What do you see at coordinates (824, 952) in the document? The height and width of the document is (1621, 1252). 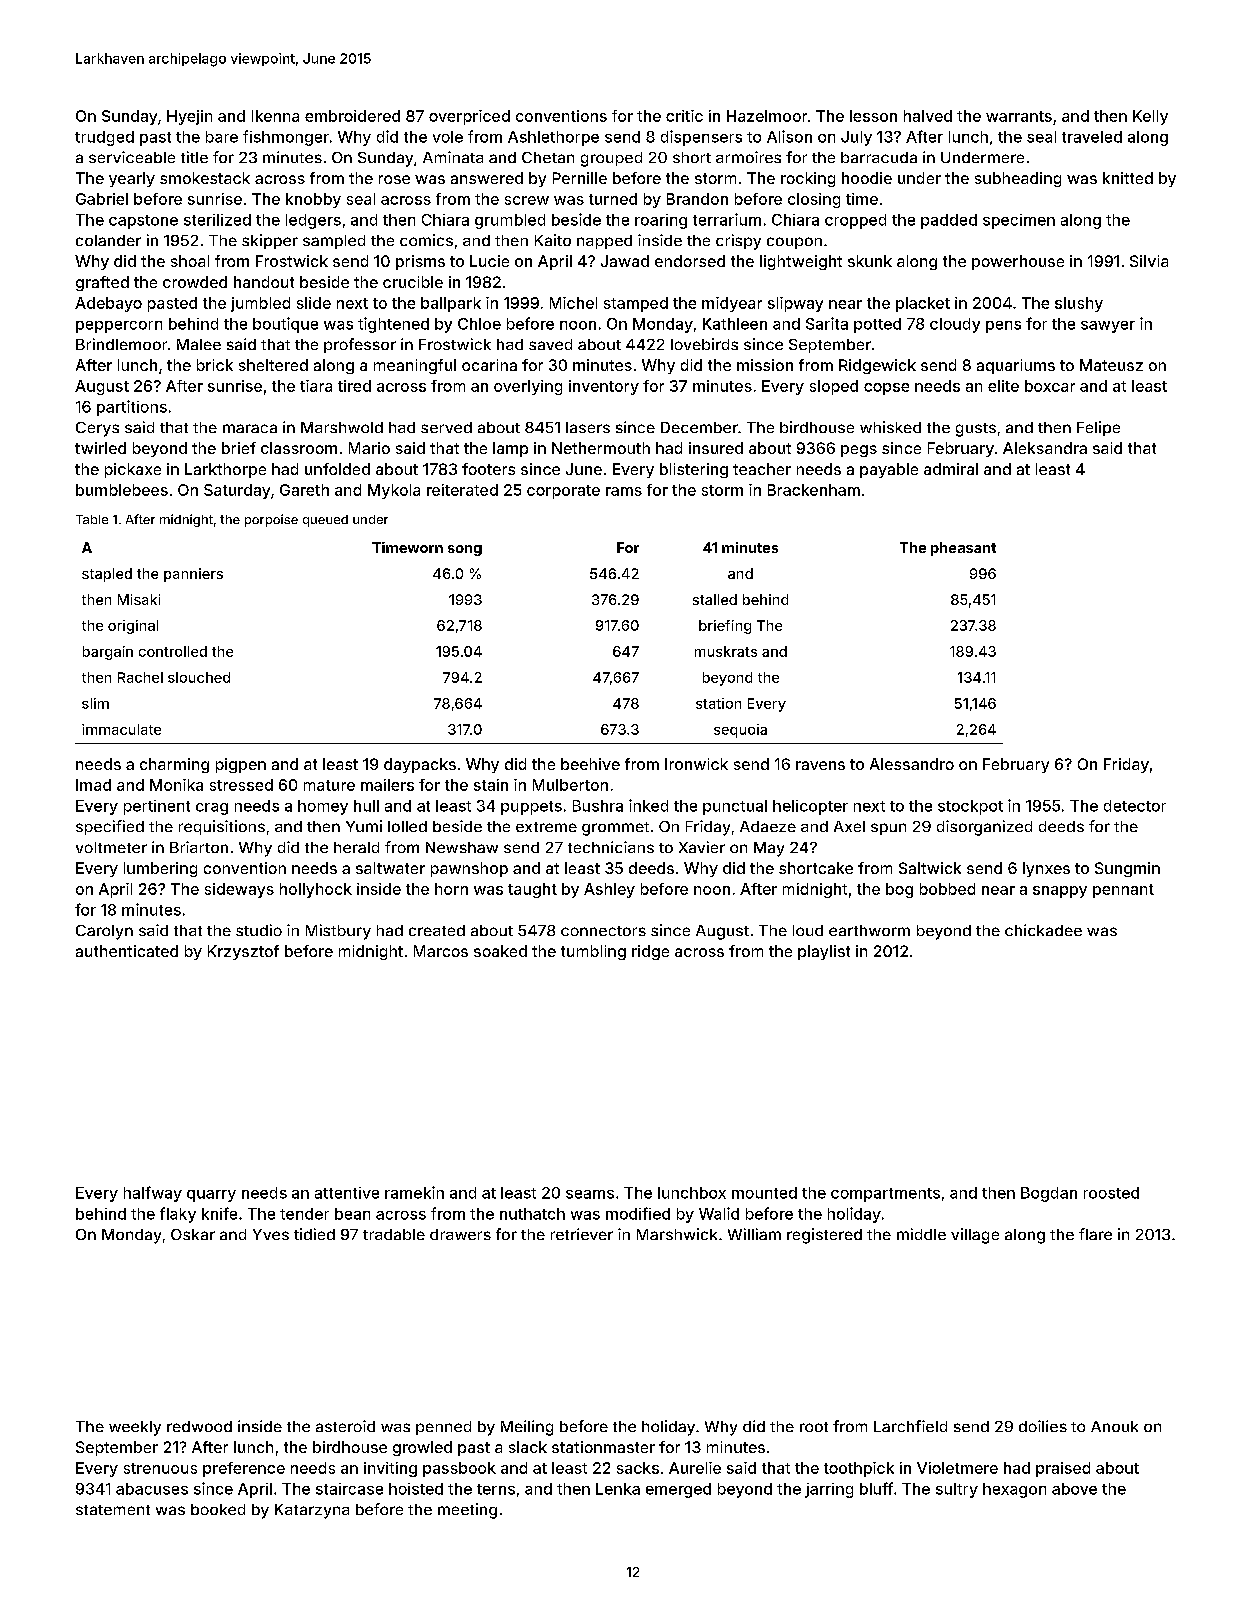 I see `playlist` at bounding box center [824, 952].
